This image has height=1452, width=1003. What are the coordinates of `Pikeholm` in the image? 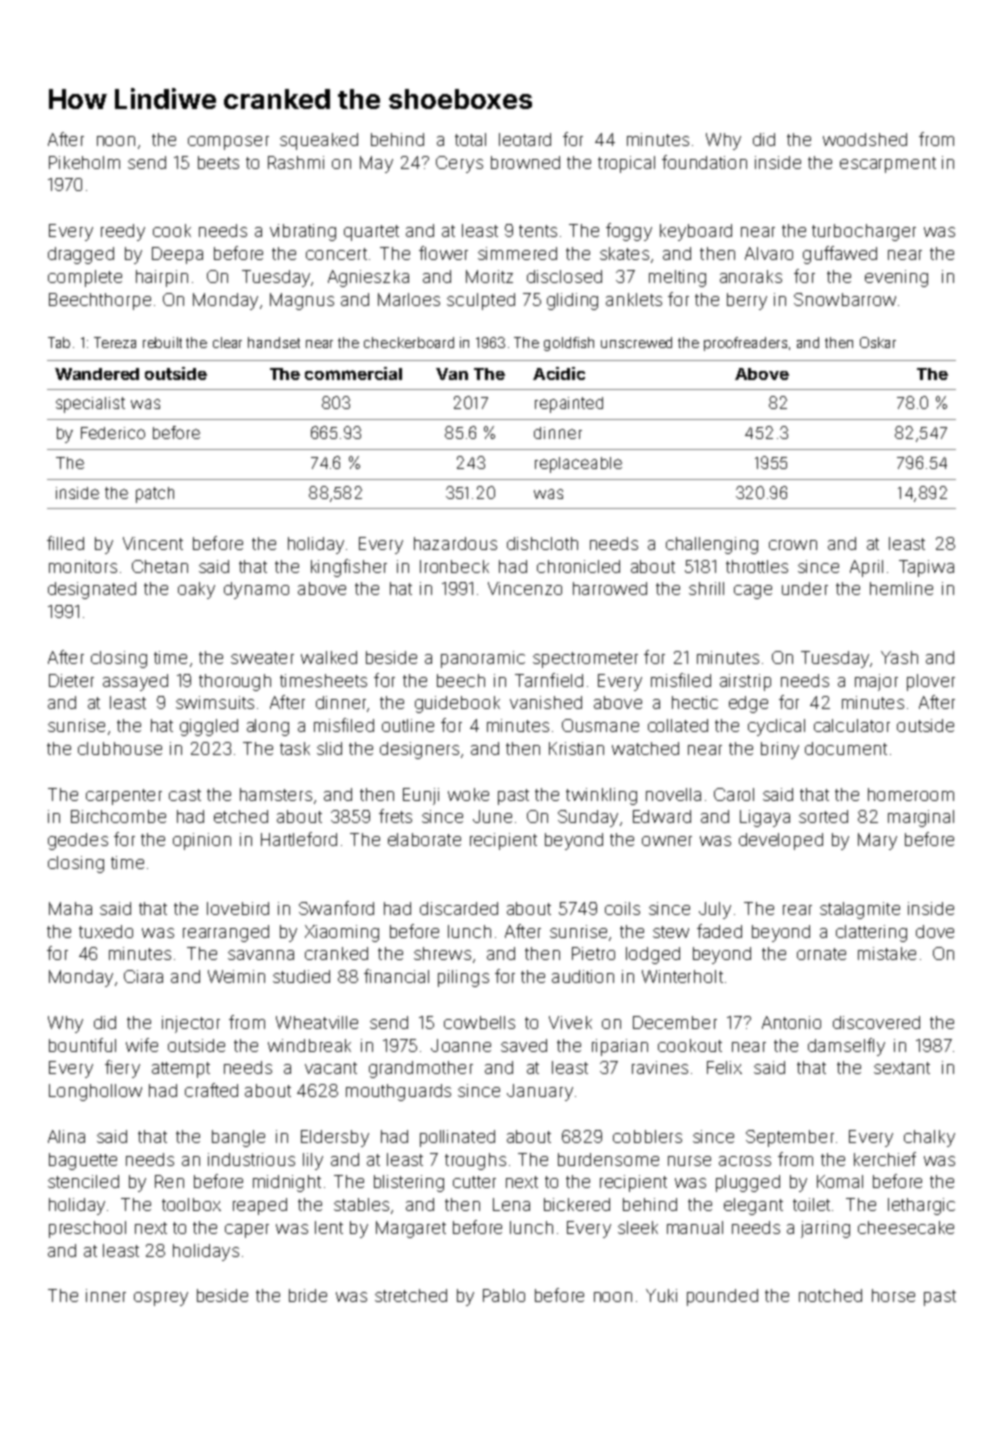 It's located at (84, 162).
